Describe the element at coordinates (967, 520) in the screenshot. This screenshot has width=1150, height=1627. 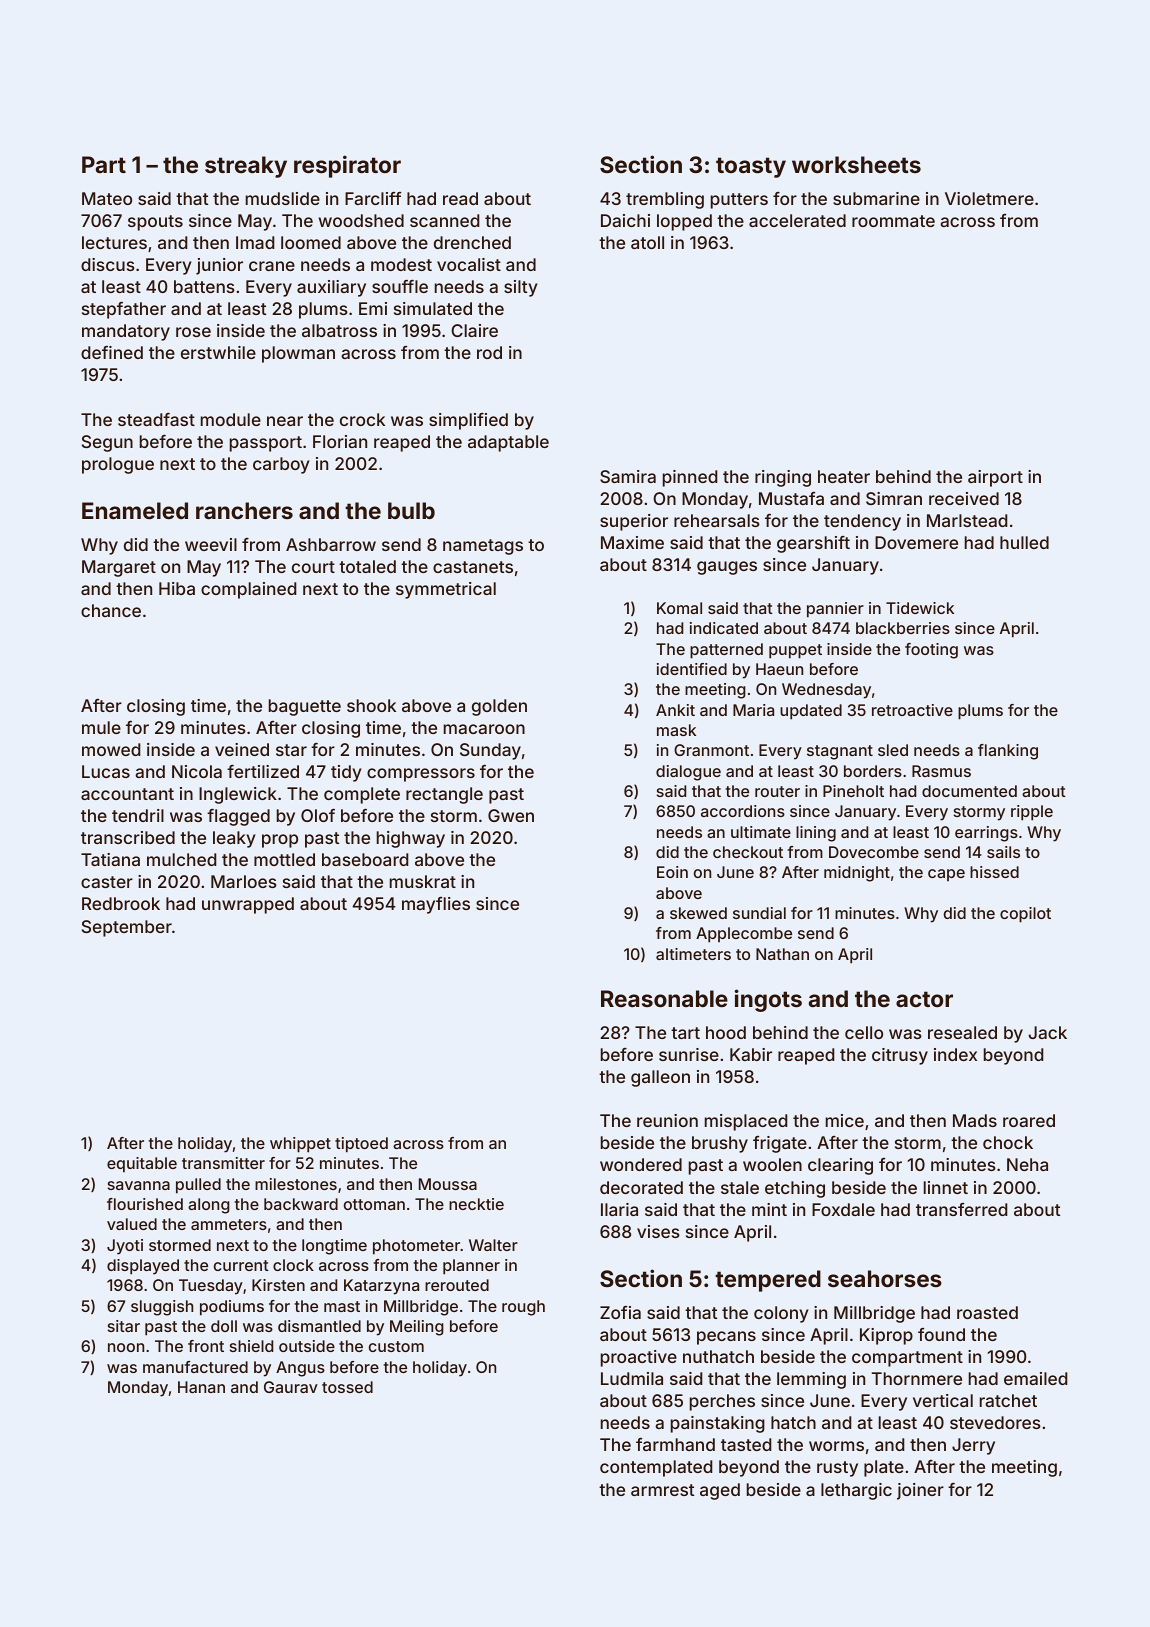
I see `Marlstead` at that location.
